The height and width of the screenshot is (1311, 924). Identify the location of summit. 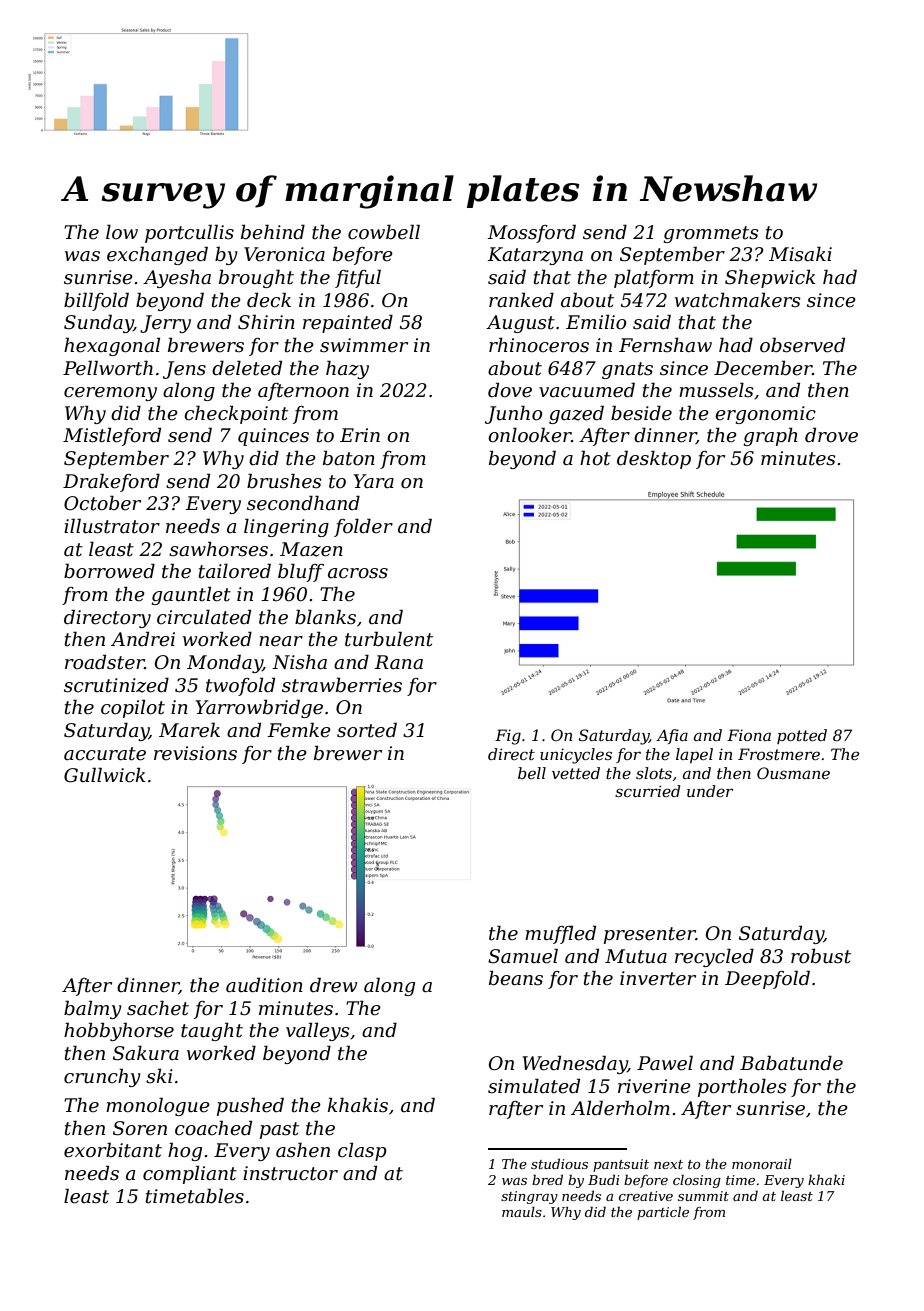
(703, 1196).
